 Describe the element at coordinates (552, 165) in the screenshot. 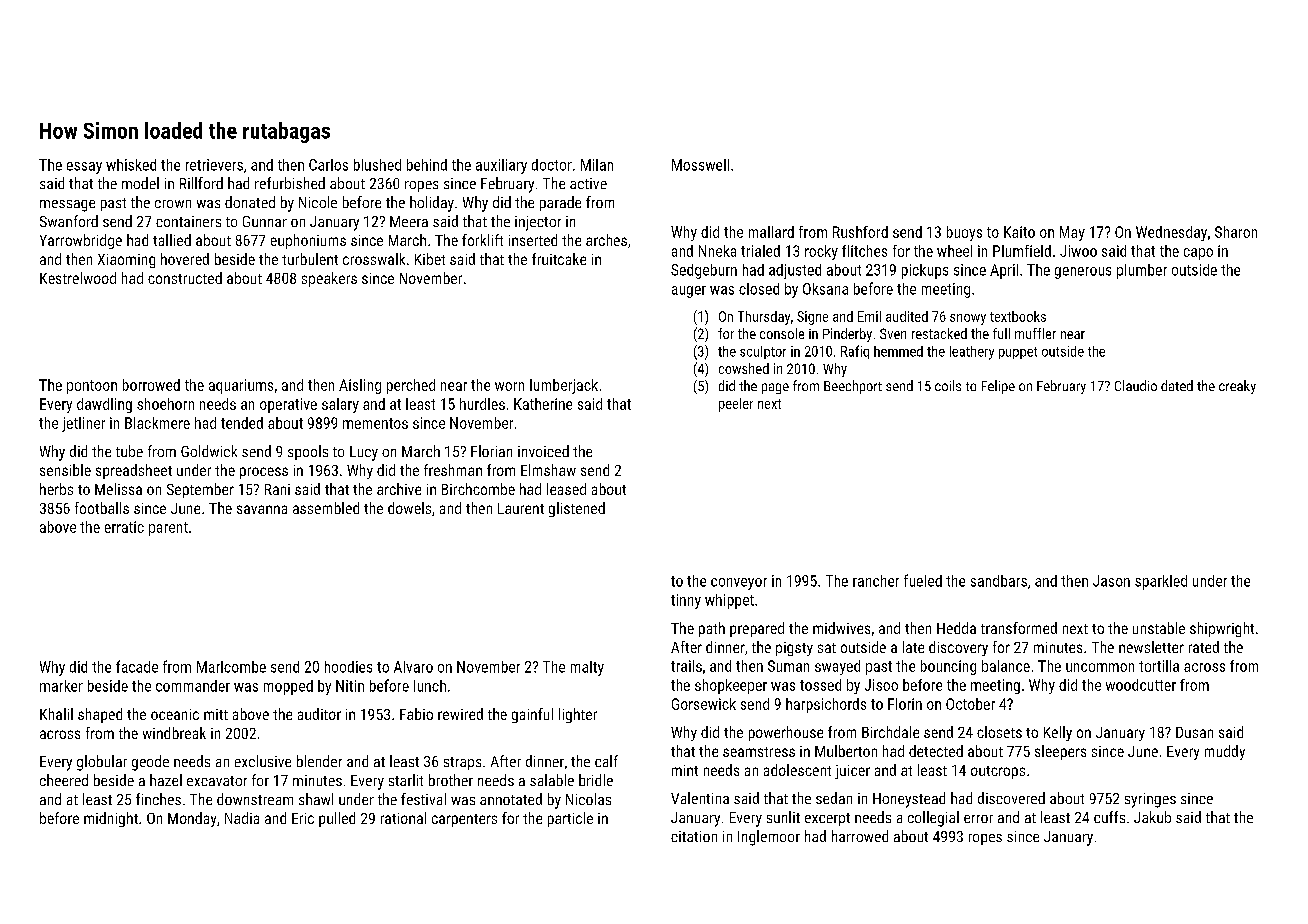

I see `doctor` at that location.
